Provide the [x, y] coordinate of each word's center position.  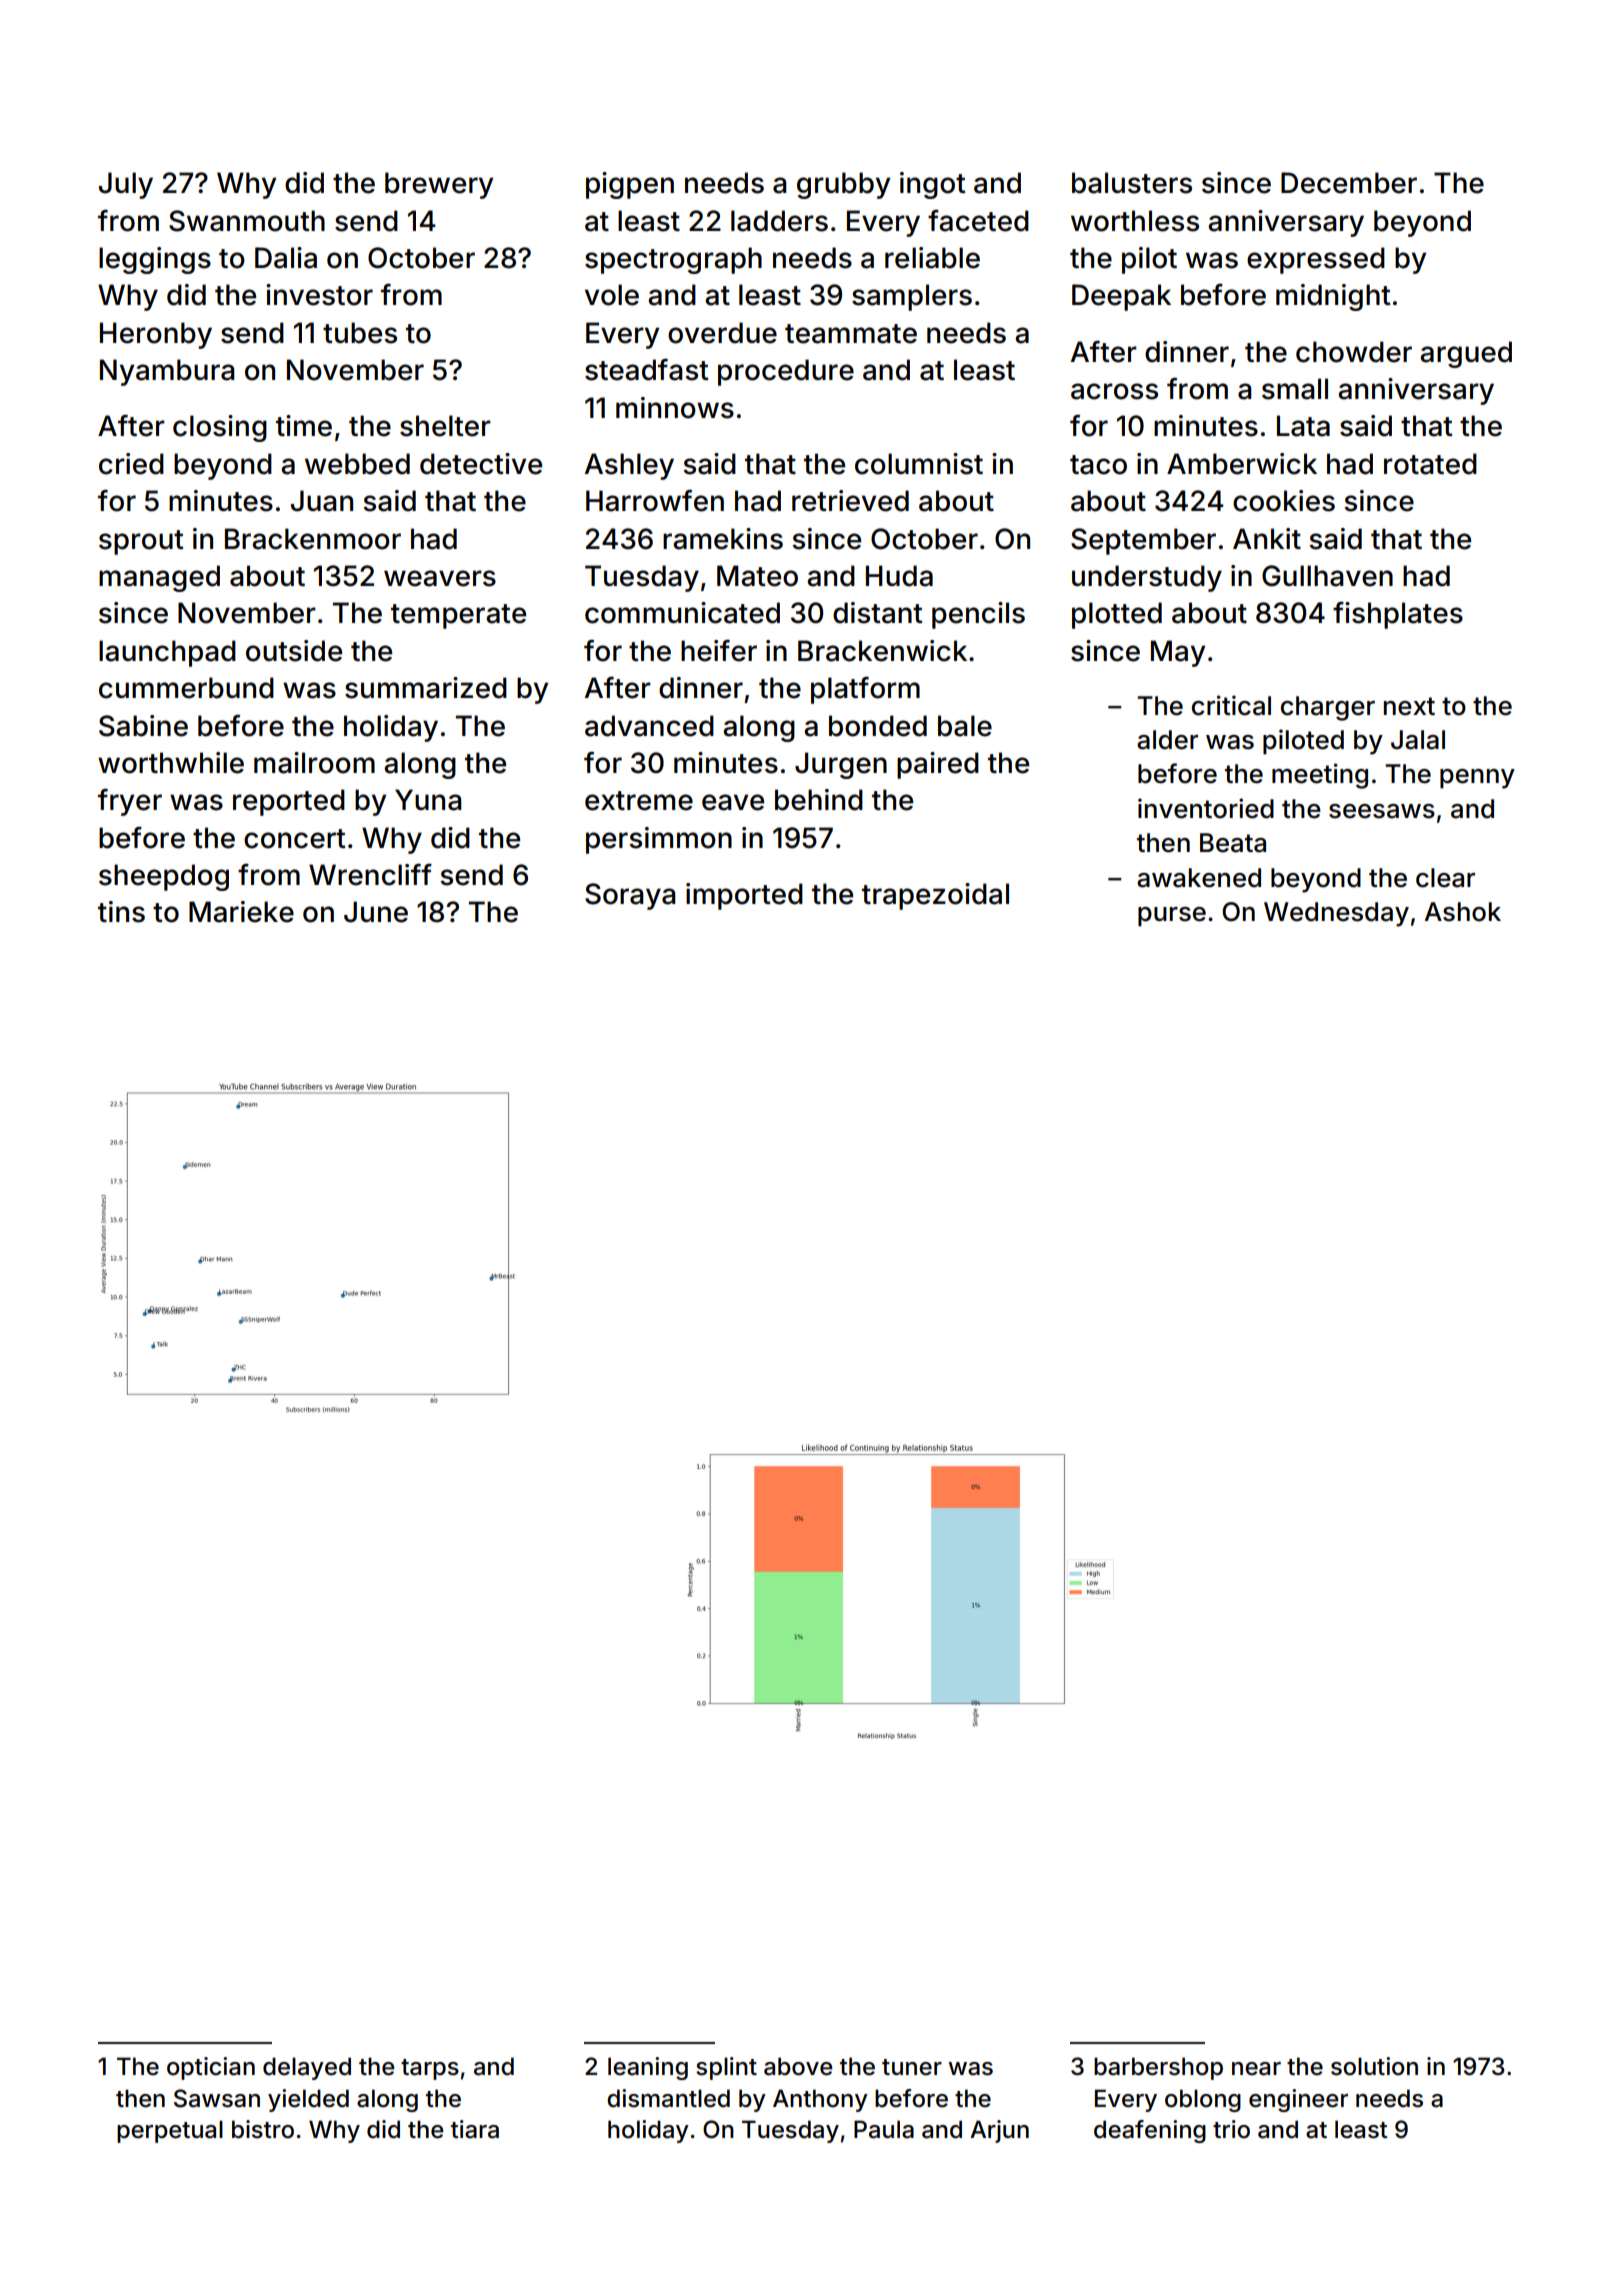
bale [965, 726]
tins [121, 912]
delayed [307, 2068]
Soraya [630, 896]
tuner [912, 2067]
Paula [884, 2129]
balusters [1132, 183]
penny [1477, 779]
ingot [933, 185]
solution [1374, 2066]
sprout [141, 542]
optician [211, 2068]
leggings [155, 260]
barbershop [1158, 2068]
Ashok [1462, 912]
